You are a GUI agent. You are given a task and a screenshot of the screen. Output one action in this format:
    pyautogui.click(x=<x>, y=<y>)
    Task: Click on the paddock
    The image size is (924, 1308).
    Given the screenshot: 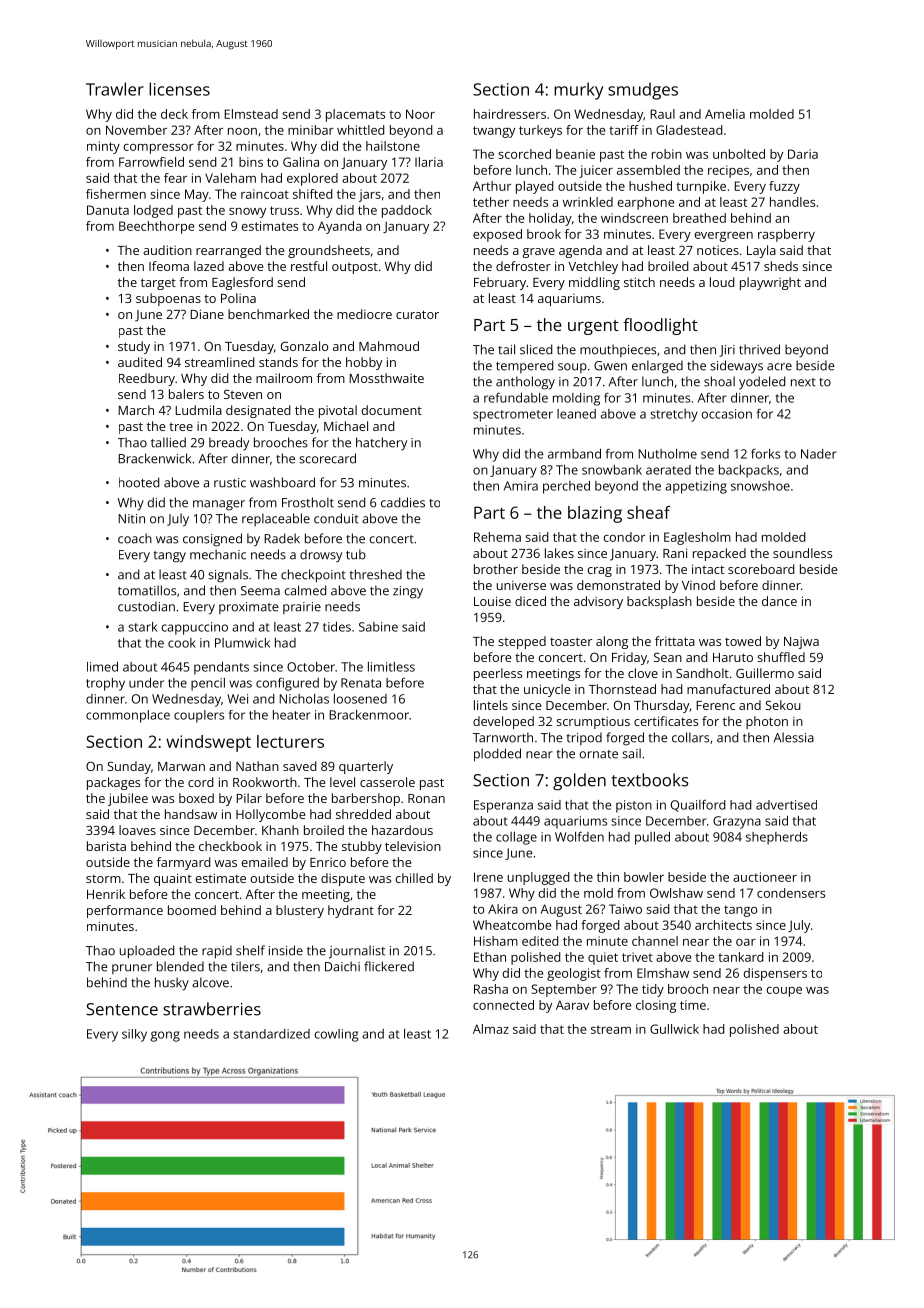 What is the action you would take?
    pyautogui.click(x=407, y=211)
